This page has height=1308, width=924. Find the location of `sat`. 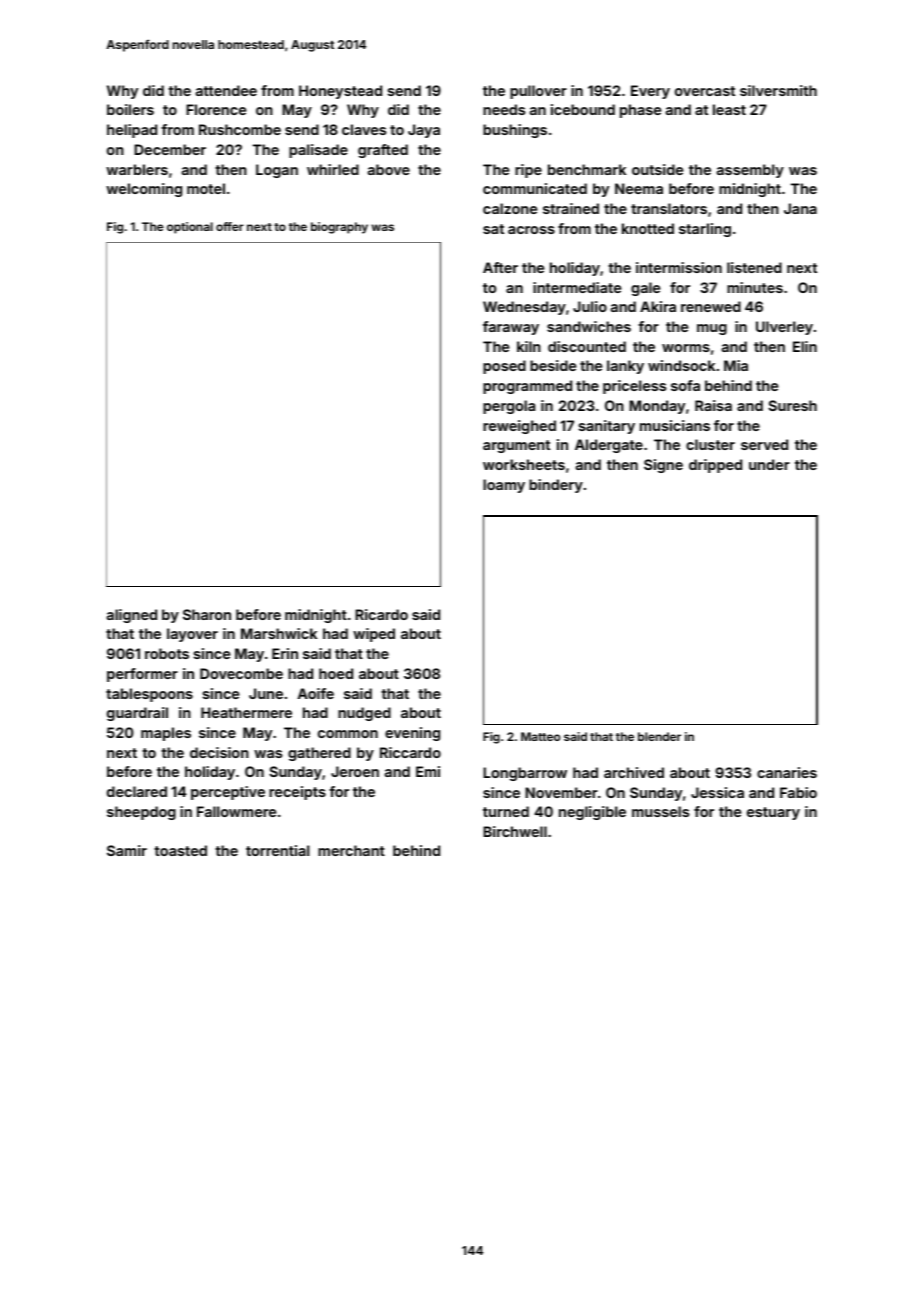

sat is located at coordinates (493, 229).
